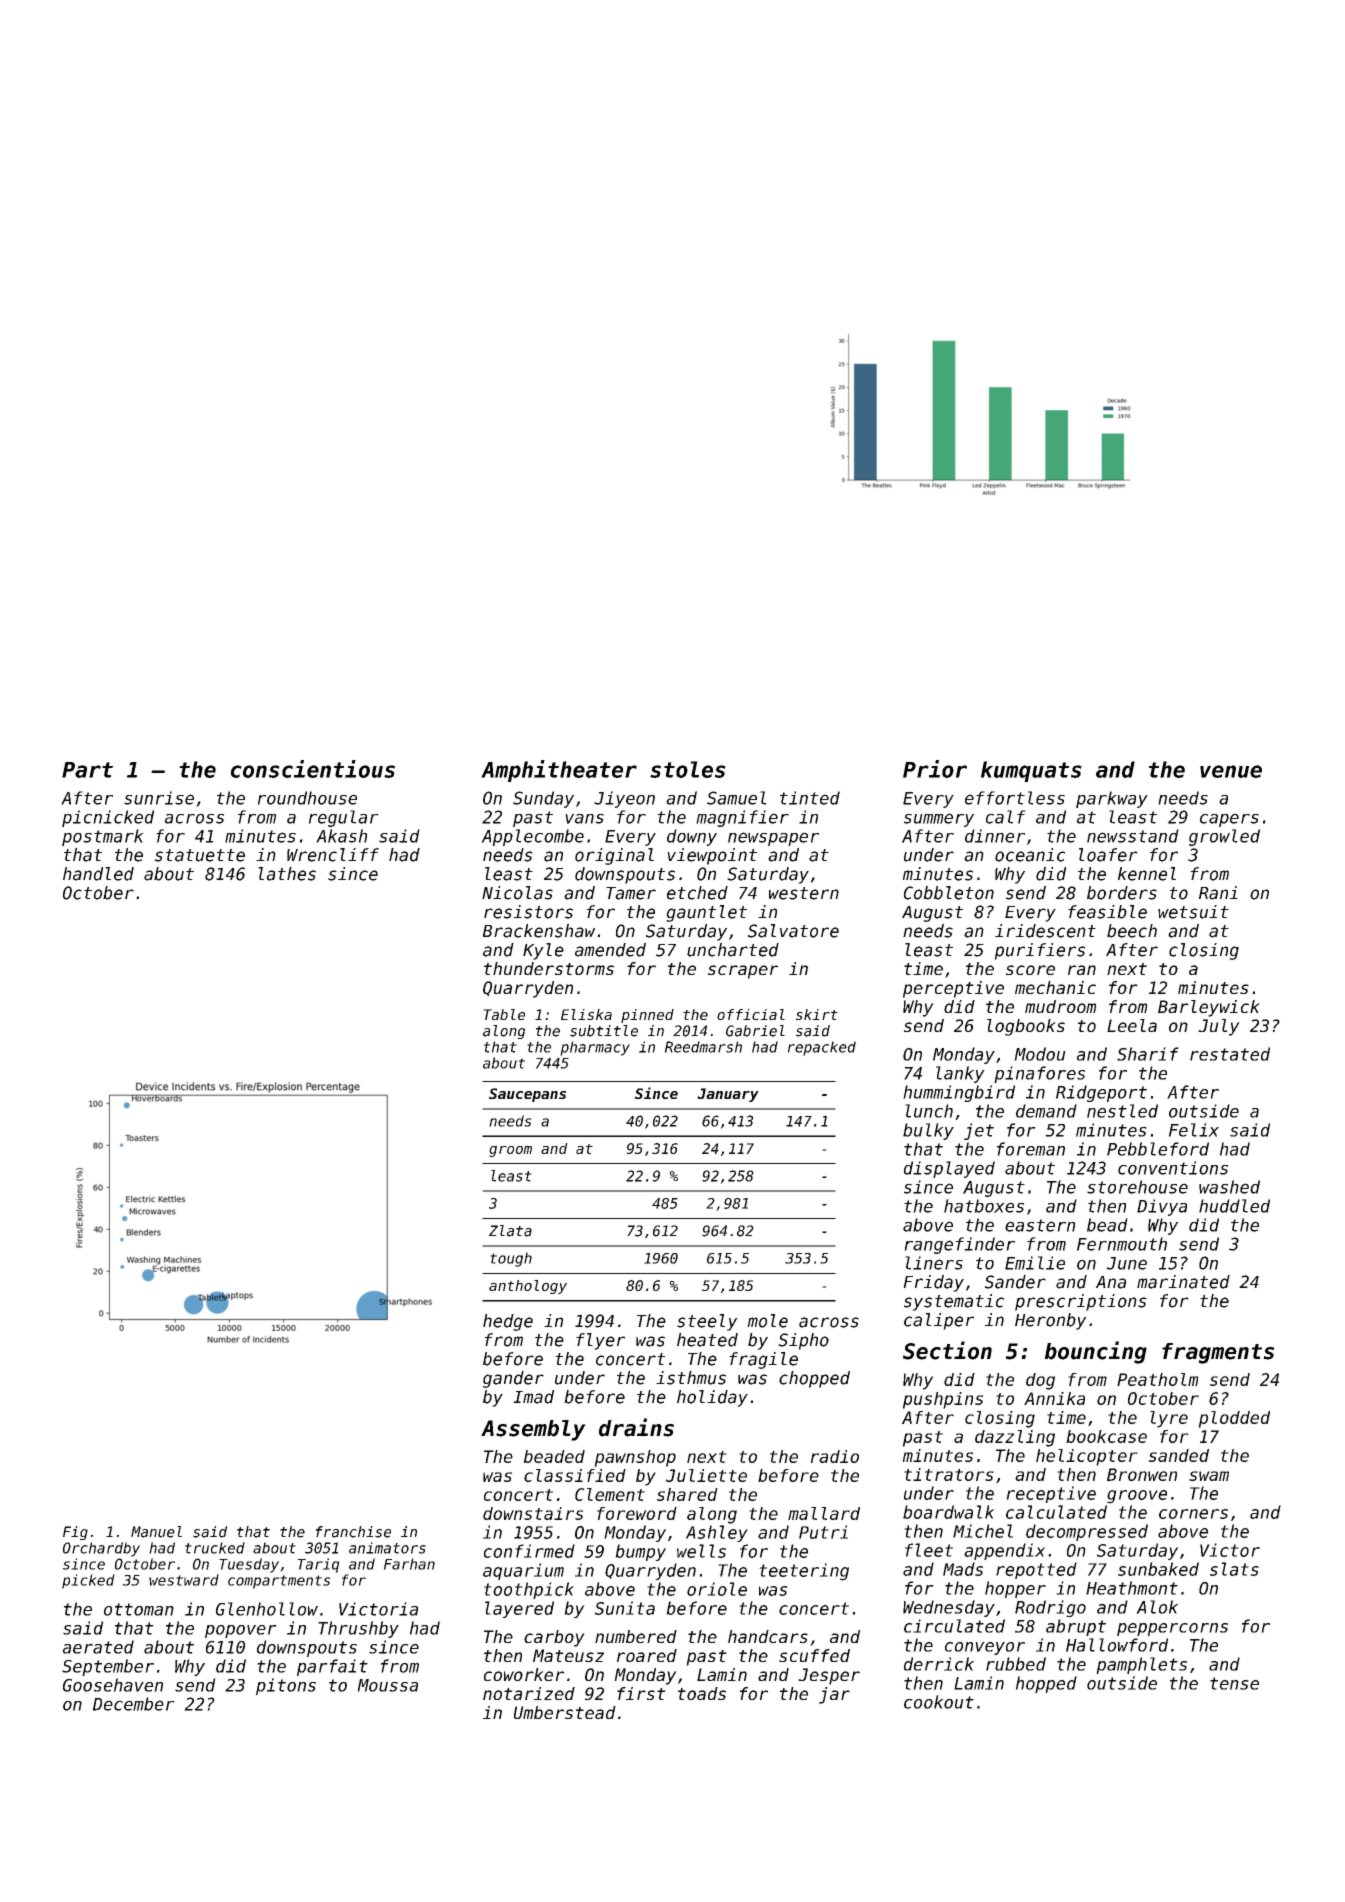 This screenshot has width=1345, height=1902. I want to click on tough, so click(511, 1259).
